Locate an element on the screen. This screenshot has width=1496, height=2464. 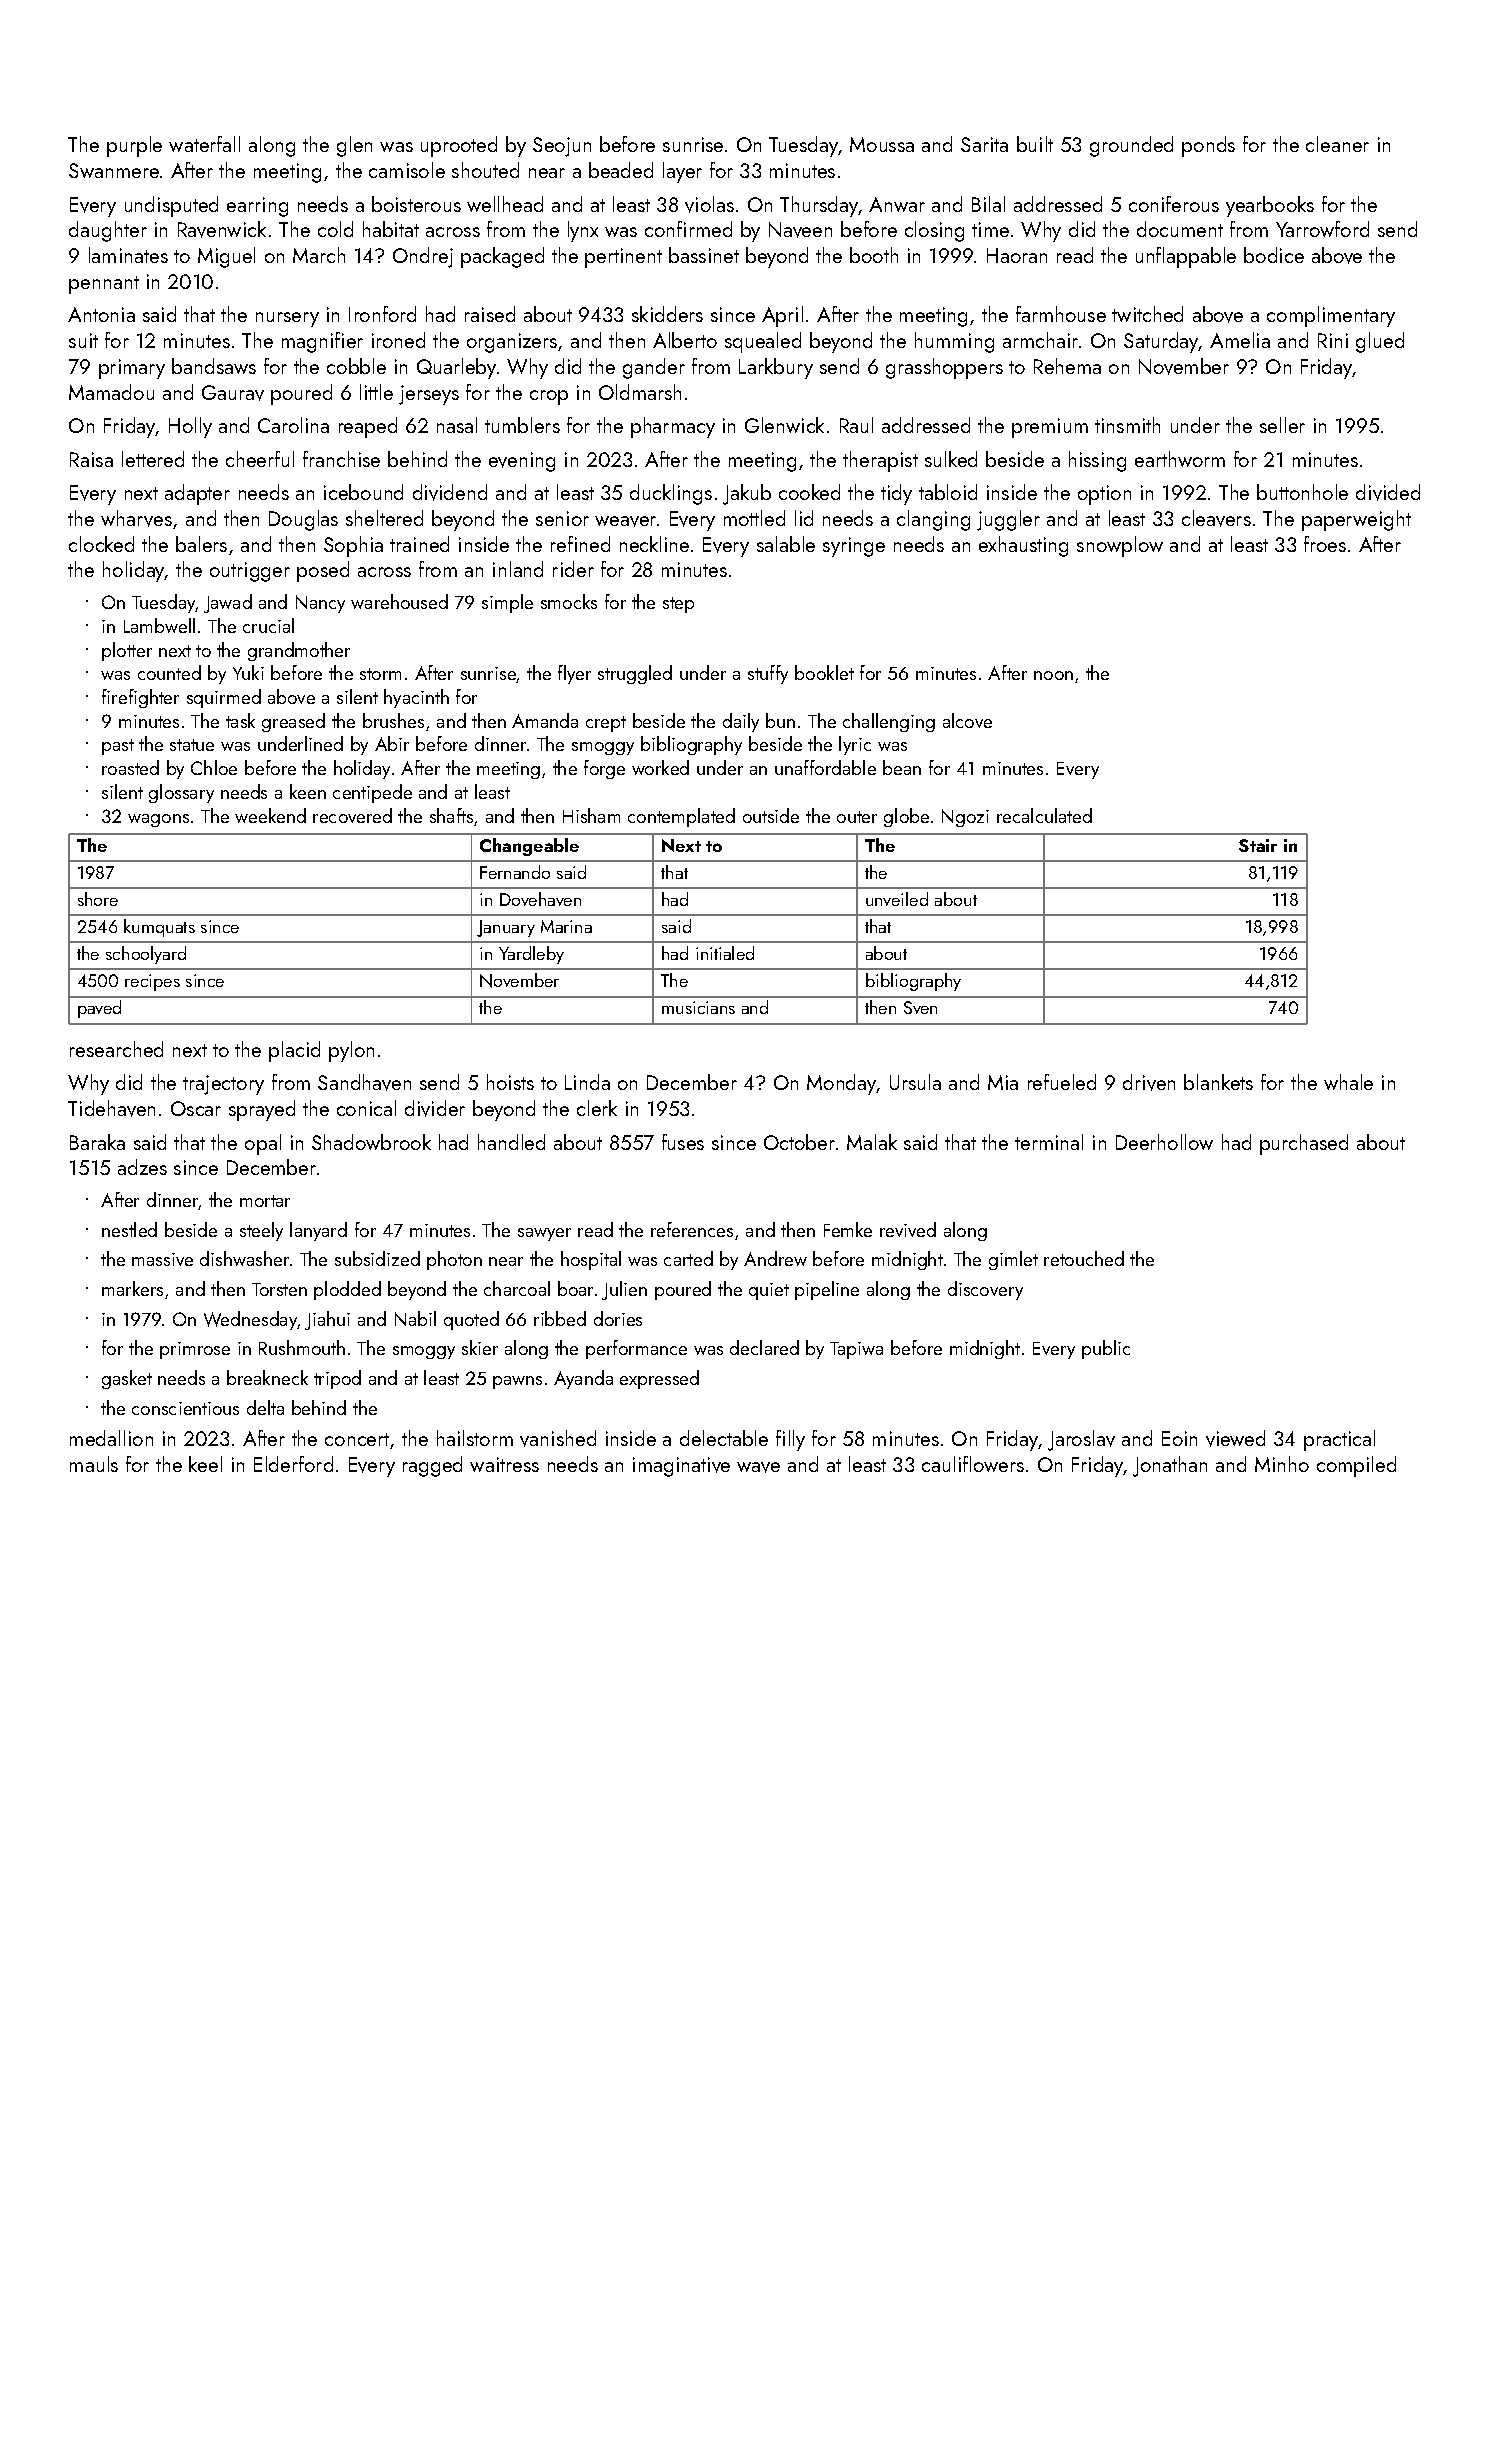
alcove is located at coordinates (967, 720).
